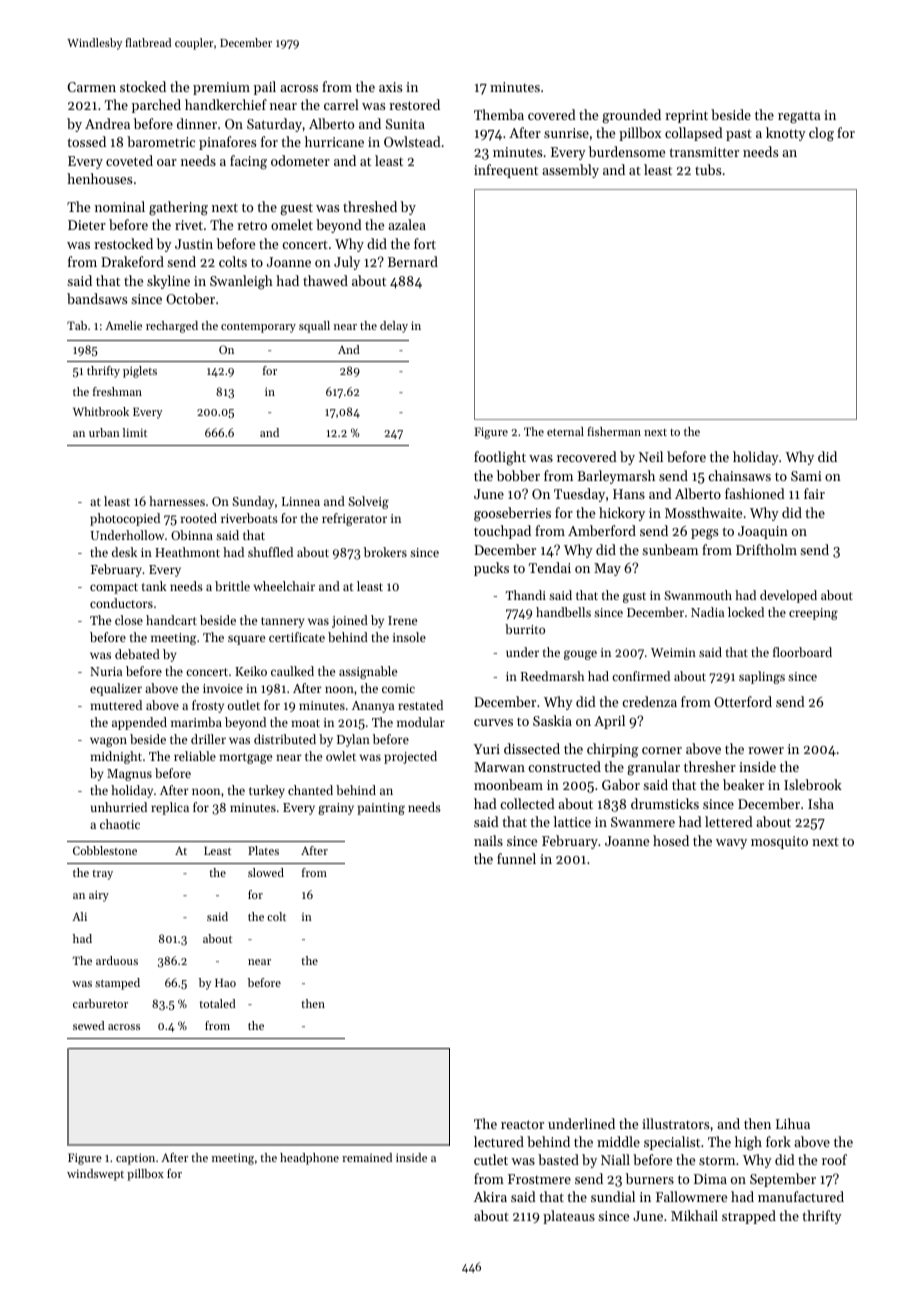  Describe the element at coordinates (799, 117) in the image. I see `regatta` at that location.
